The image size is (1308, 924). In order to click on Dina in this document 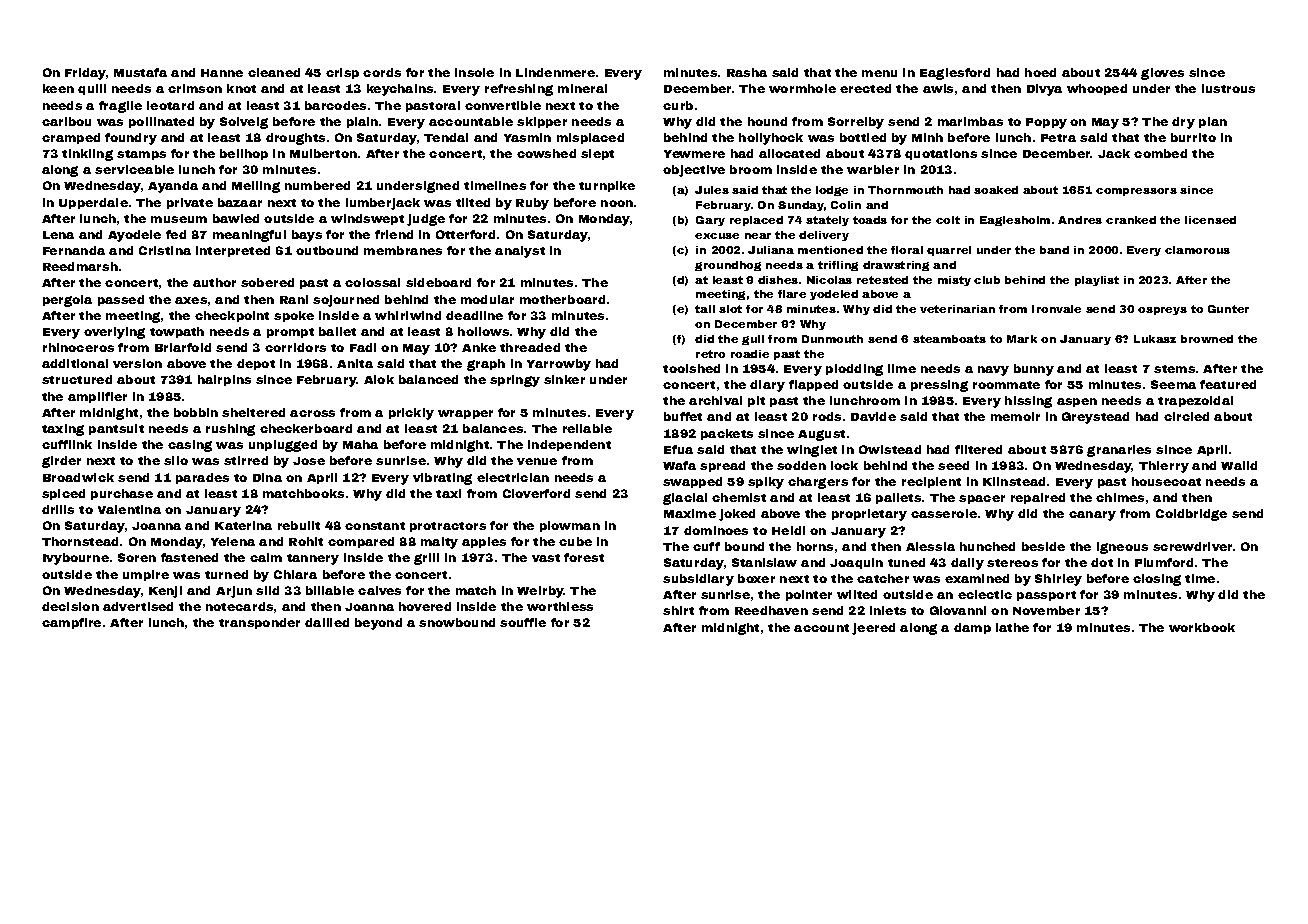, I will do `click(267, 477)`.
